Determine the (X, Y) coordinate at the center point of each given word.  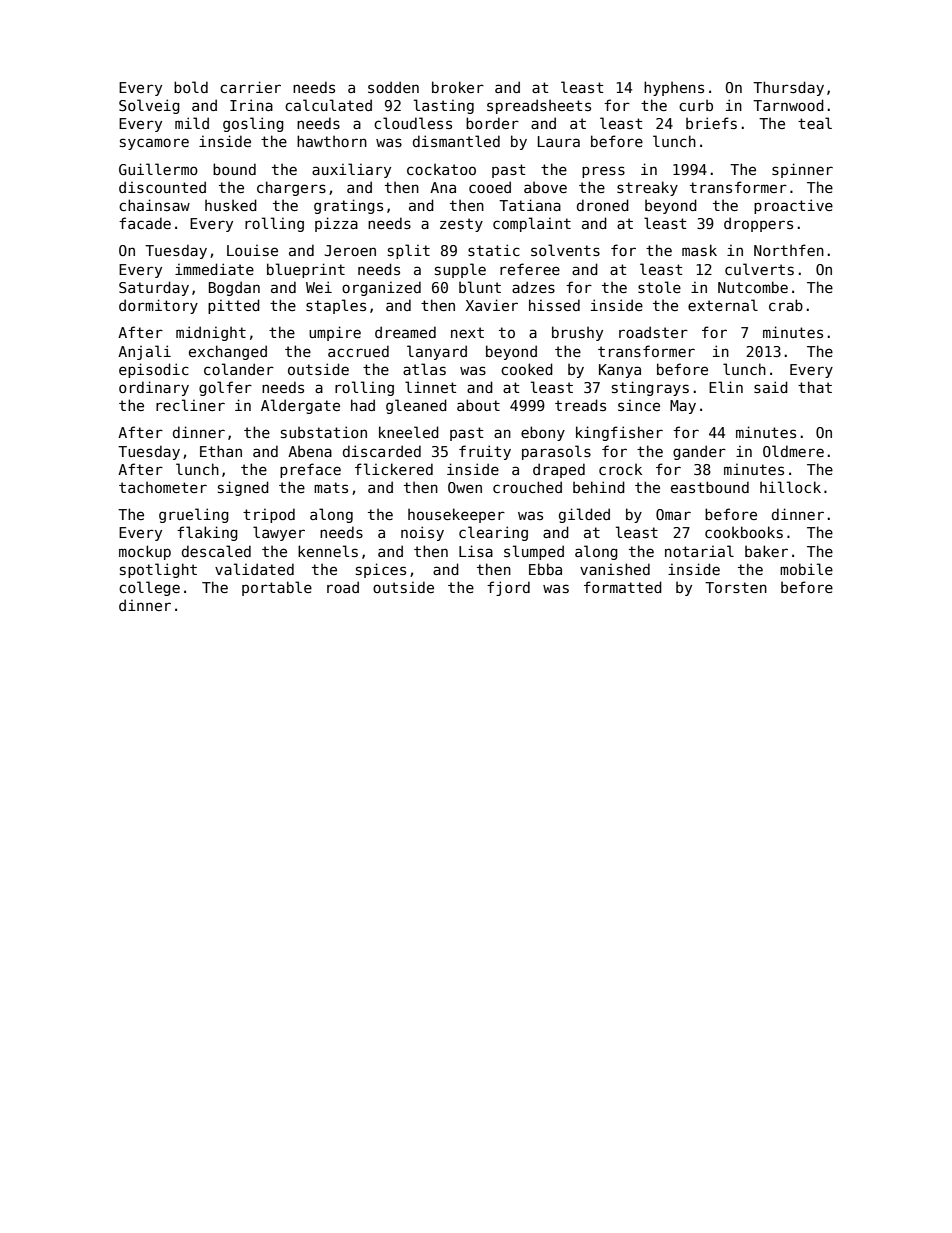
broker (458, 87)
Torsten (736, 587)
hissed (554, 305)
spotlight (158, 570)
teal (815, 123)
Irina (251, 105)
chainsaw (154, 205)
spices (381, 570)
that (815, 387)
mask (699, 250)
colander (239, 369)
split (409, 251)
